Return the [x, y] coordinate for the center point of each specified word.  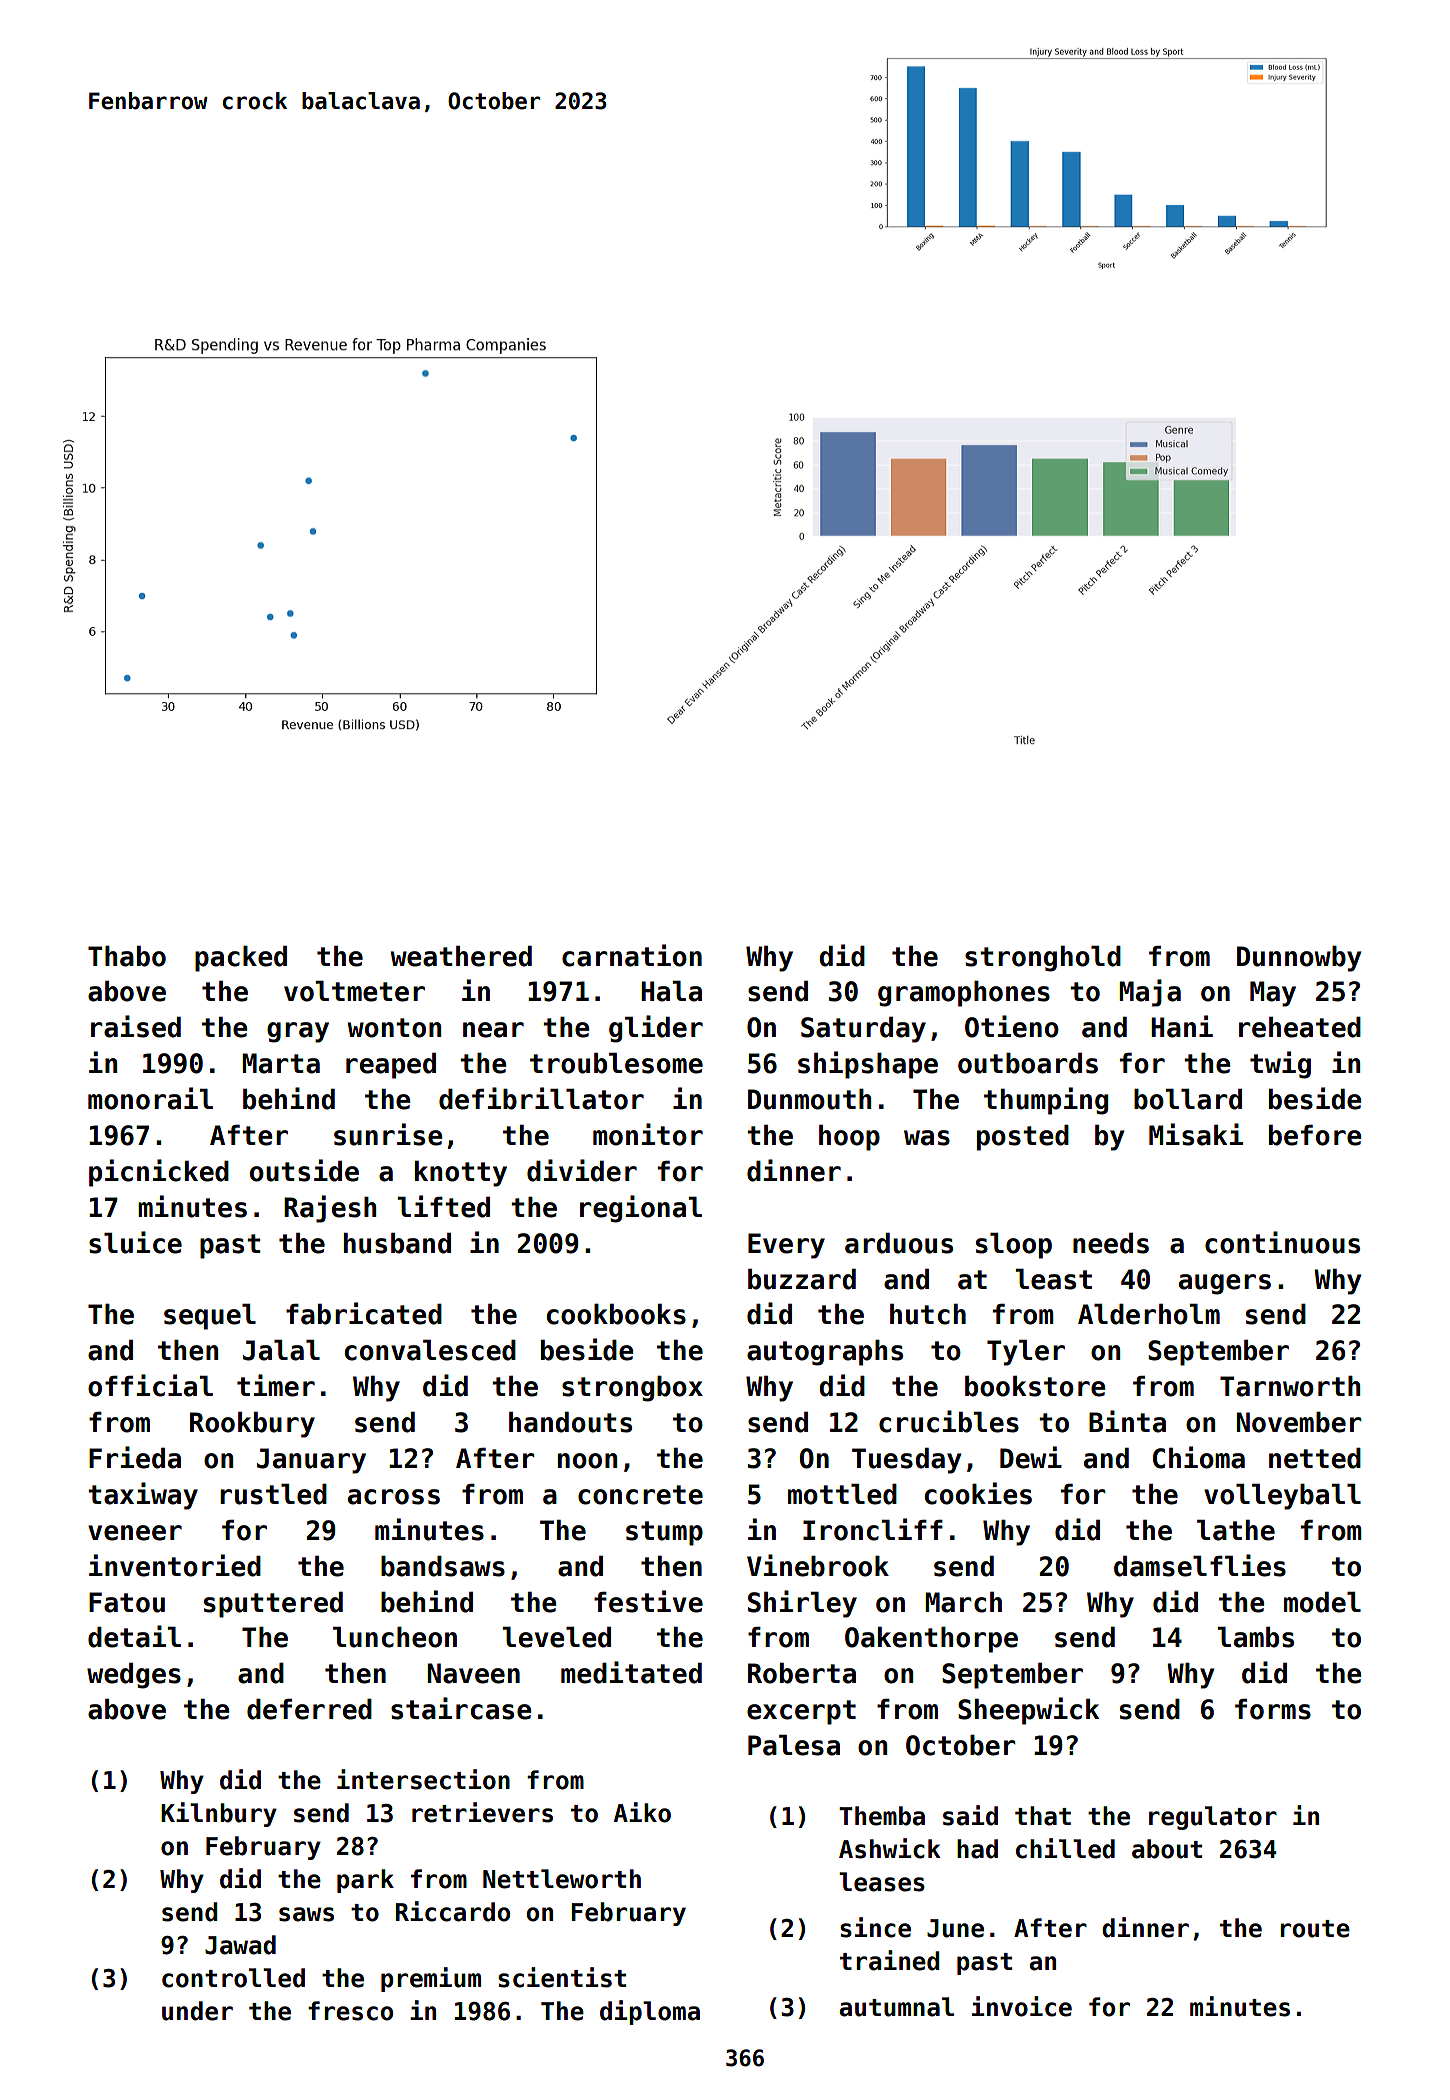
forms [1273, 1709]
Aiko [642, 1812]
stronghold [1043, 959]
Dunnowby [1299, 959]
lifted [443, 1206]
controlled [233, 1978]
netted [1315, 1458]
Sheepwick [1028, 1711]
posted [1023, 1138]
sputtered [273, 1605]
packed [241, 959]
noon [587, 1461]
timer [276, 1385]
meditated [631, 1672]
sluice [135, 1242]
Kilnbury [219, 1814]
